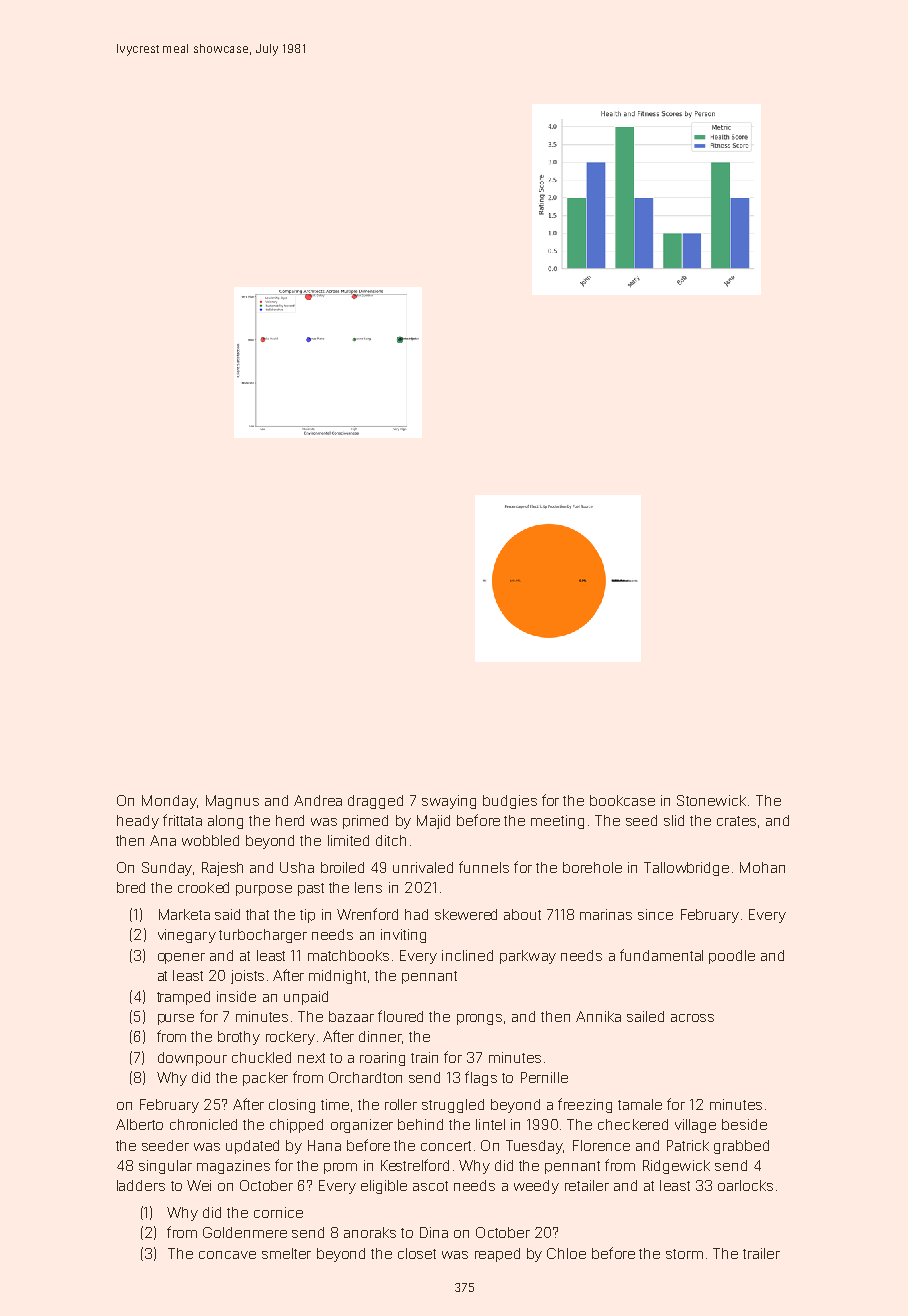 The height and width of the screenshot is (1316, 908). Describe the element at coordinates (601, 1145) in the screenshot. I see `Florence` at that location.
